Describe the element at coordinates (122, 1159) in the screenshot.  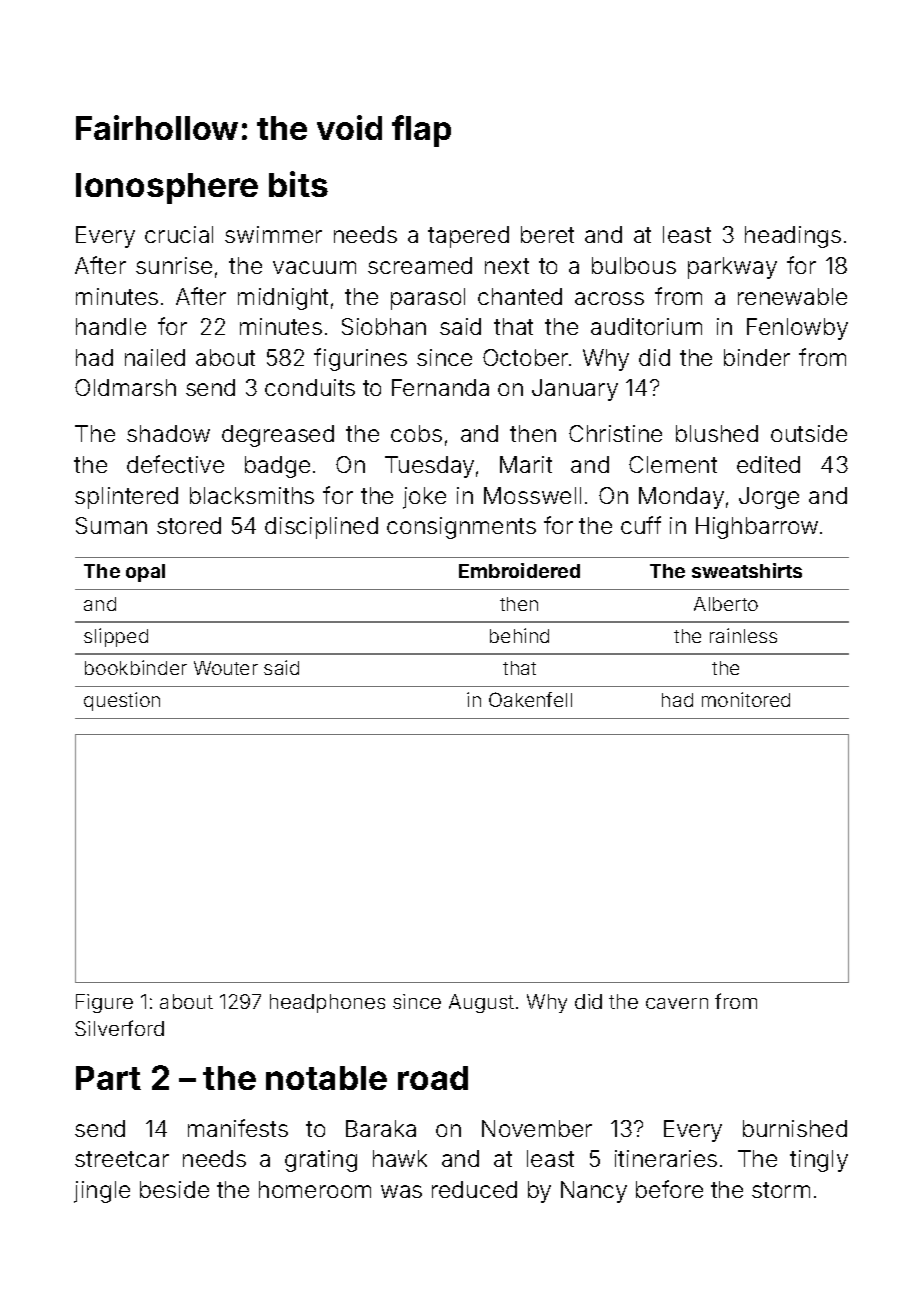
I see `streetcar` at that location.
